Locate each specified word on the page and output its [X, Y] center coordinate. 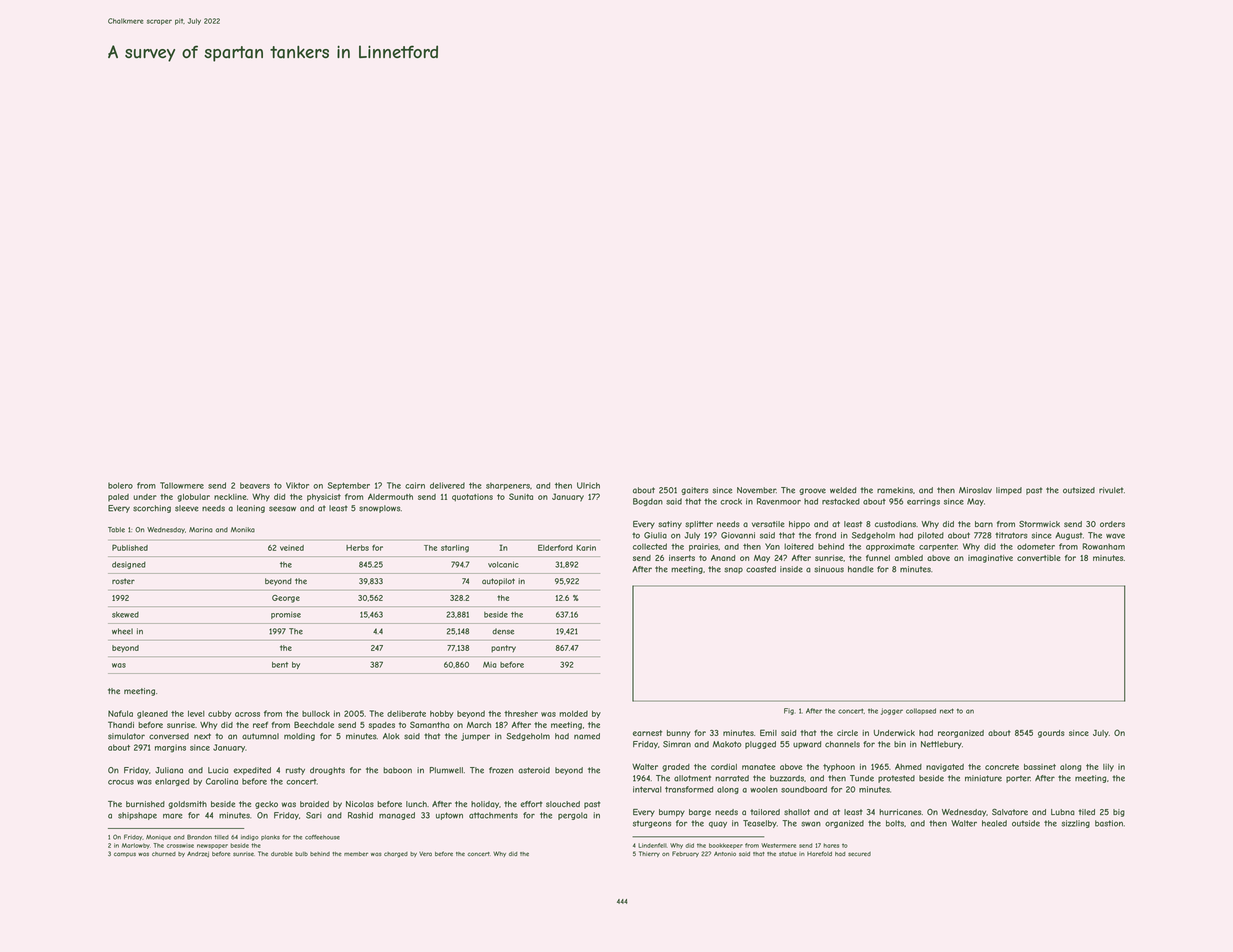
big [1119, 813]
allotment [692, 778]
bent [280, 665]
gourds [1051, 734]
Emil [768, 732]
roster [123, 581]
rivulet [1111, 490]
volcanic [503, 564]
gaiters [694, 491]
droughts [327, 771]
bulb [301, 854]
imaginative [990, 559]
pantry [503, 649]
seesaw [282, 509]
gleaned [152, 715]
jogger [892, 711]
